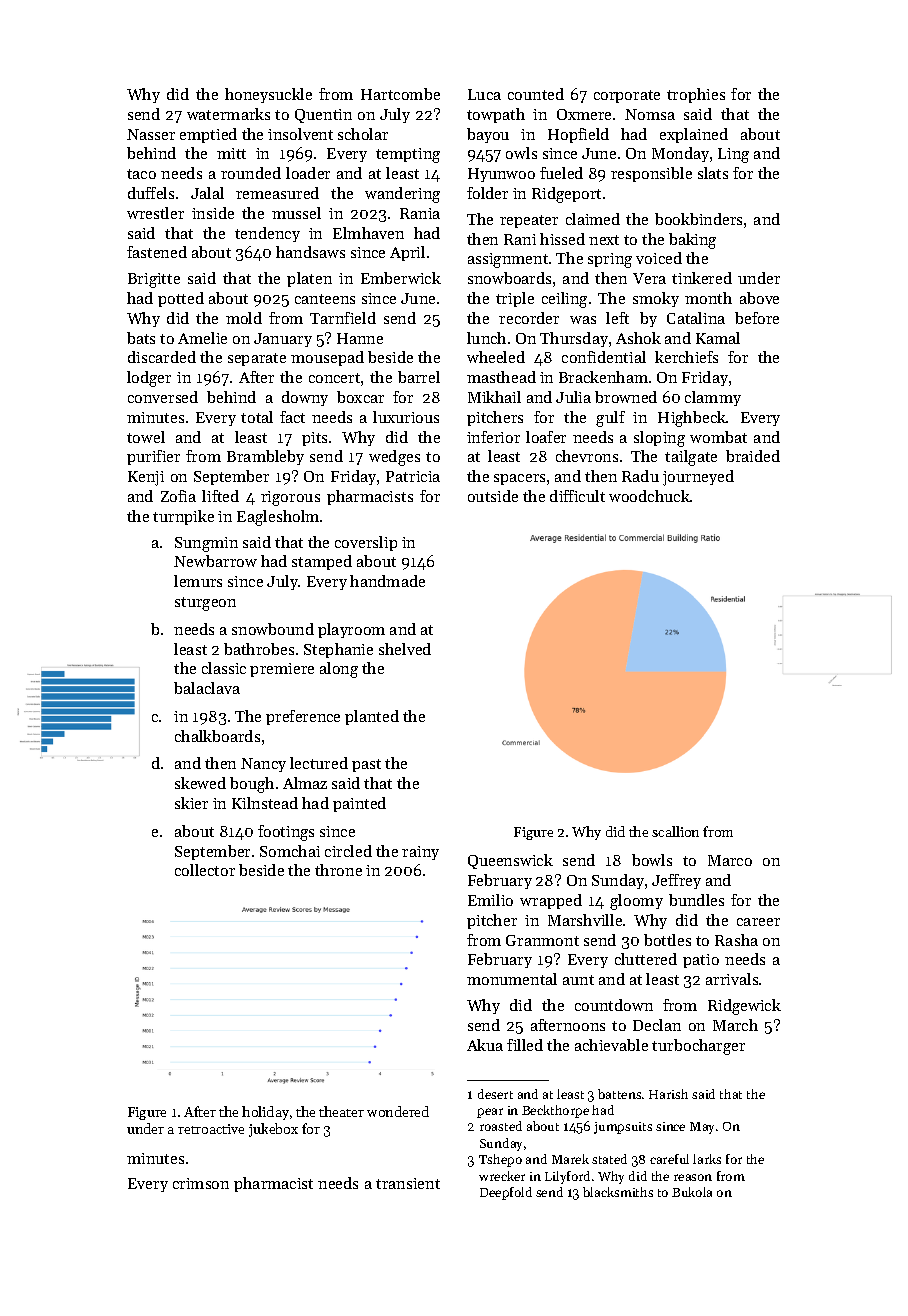 This screenshot has width=908, height=1316. What do you see at coordinates (273, 1130) in the screenshot?
I see `jukebox` at bounding box center [273, 1130].
